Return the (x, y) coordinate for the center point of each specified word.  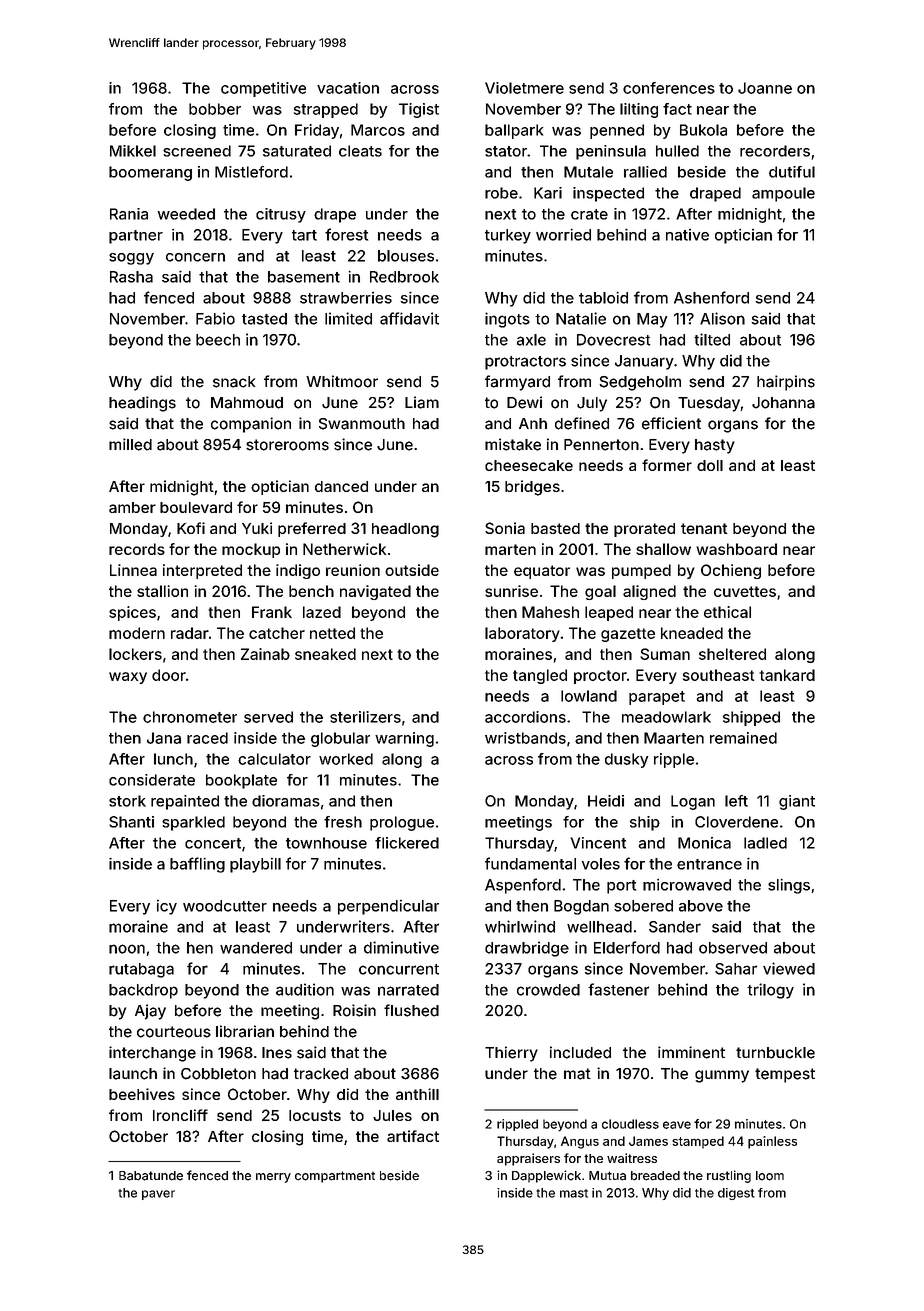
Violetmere (524, 88)
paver (158, 1195)
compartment (335, 1177)
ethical (727, 612)
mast (574, 1193)
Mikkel (133, 151)
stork (127, 801)
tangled (540, 676)
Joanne (765, 88)
